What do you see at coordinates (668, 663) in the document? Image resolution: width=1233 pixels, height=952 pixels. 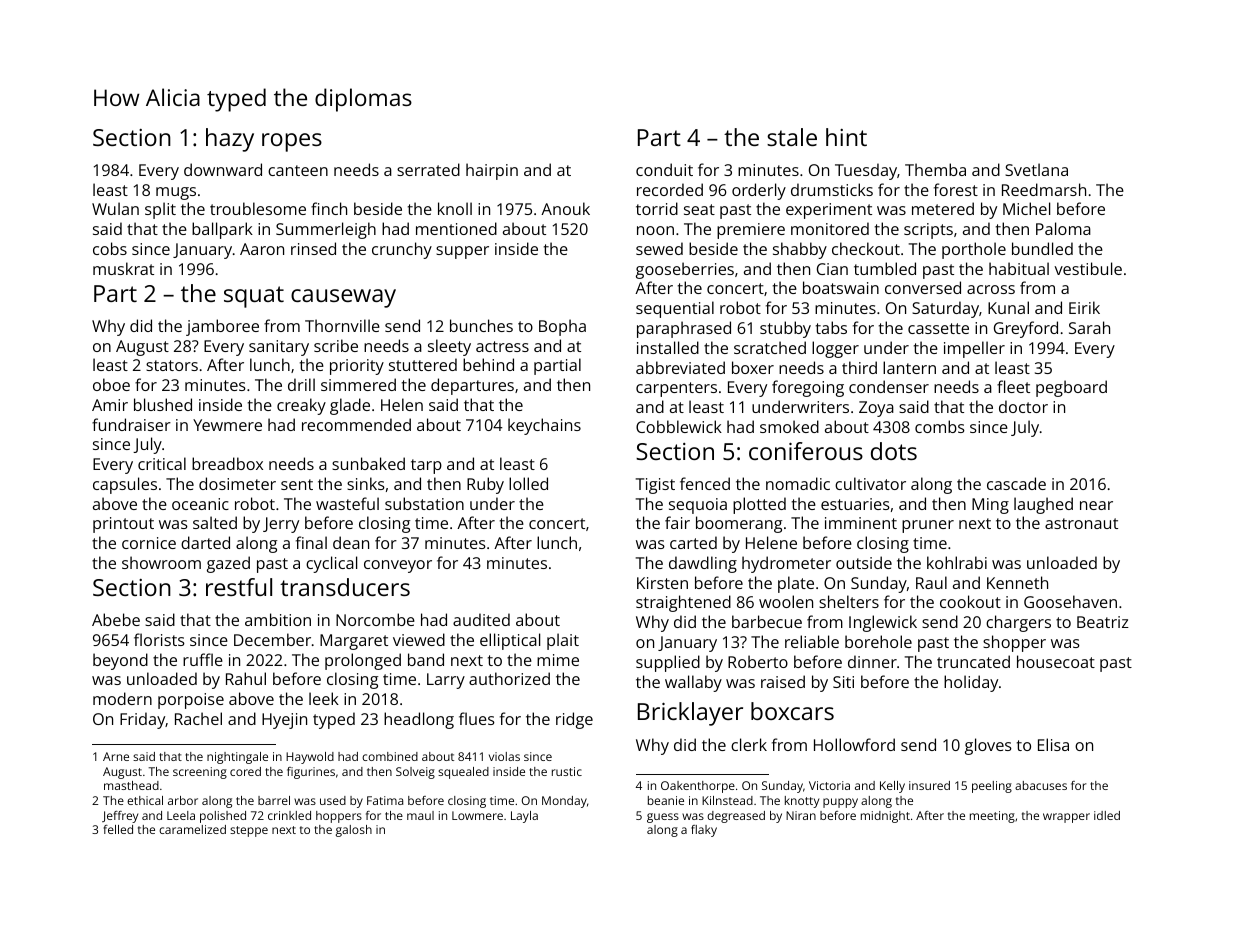 I see `supplied` at bounding box center [668, 663].
